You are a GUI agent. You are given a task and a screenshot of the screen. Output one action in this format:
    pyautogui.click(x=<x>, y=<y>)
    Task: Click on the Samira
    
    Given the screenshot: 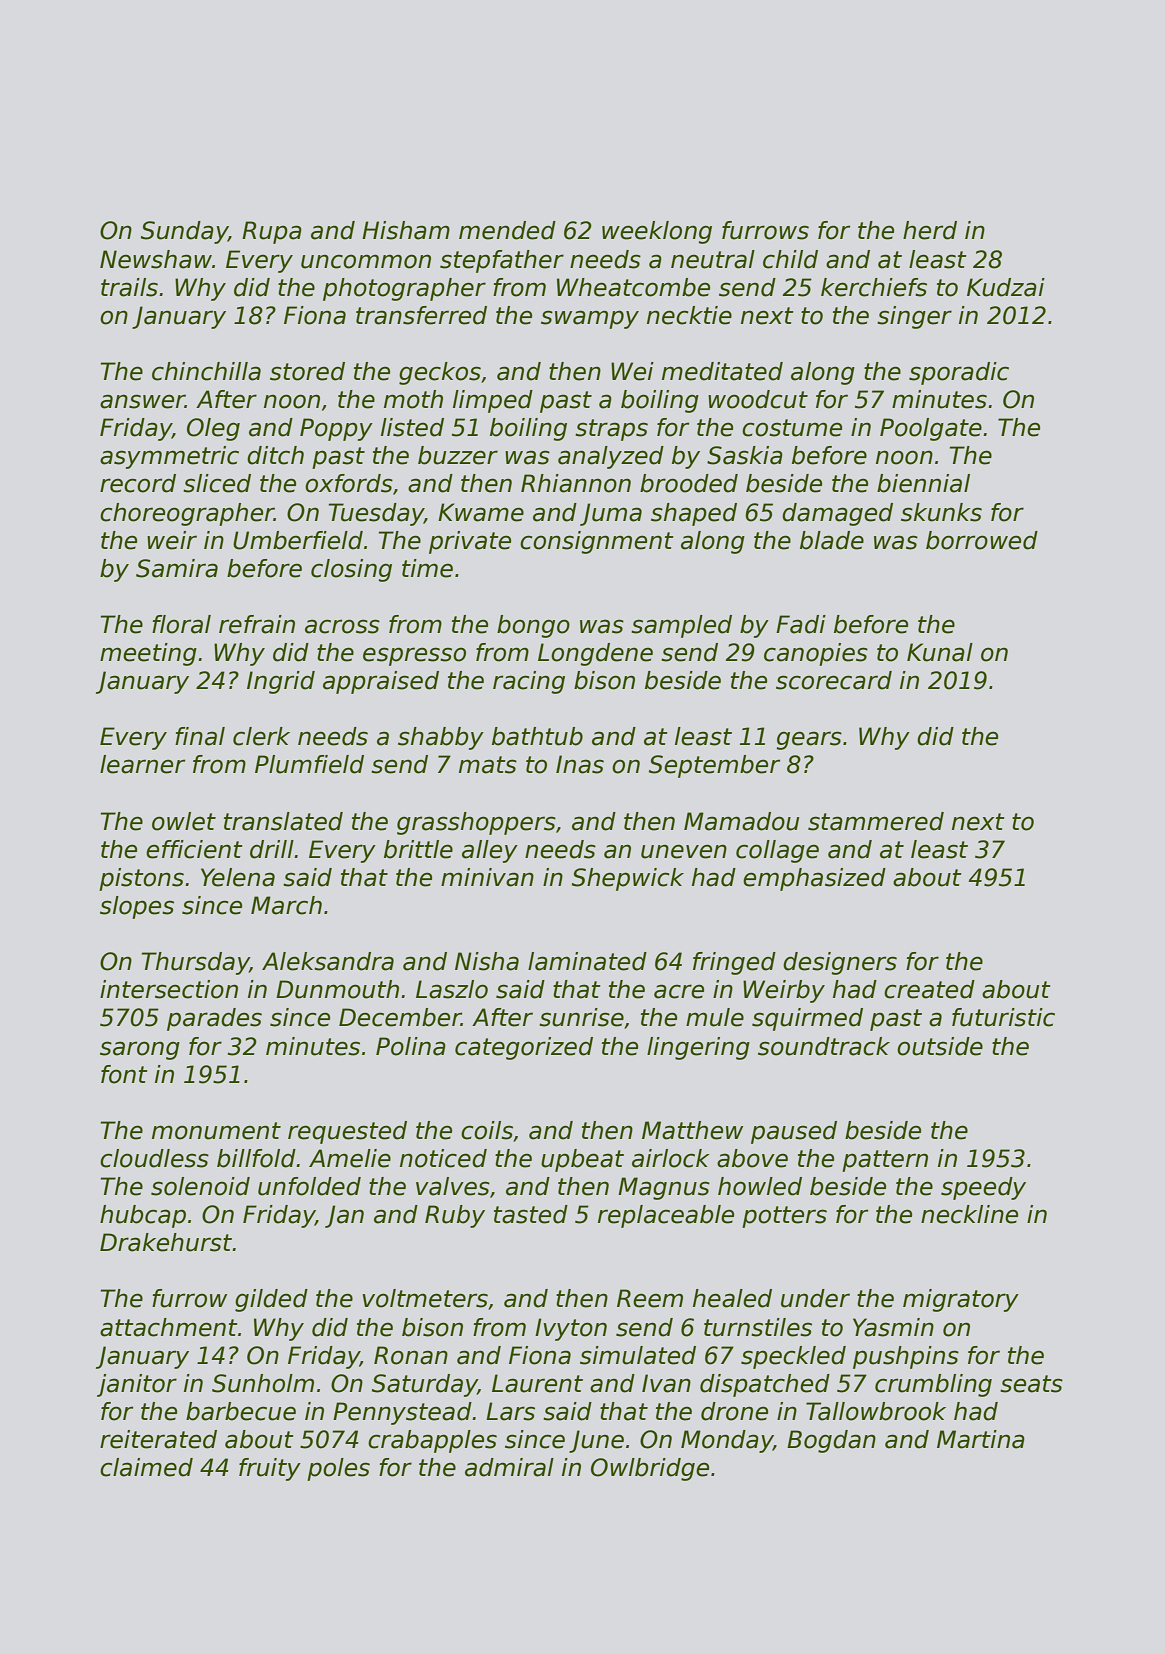 What is the action you would take?
    pyautogui.click(x=177, y=568)
